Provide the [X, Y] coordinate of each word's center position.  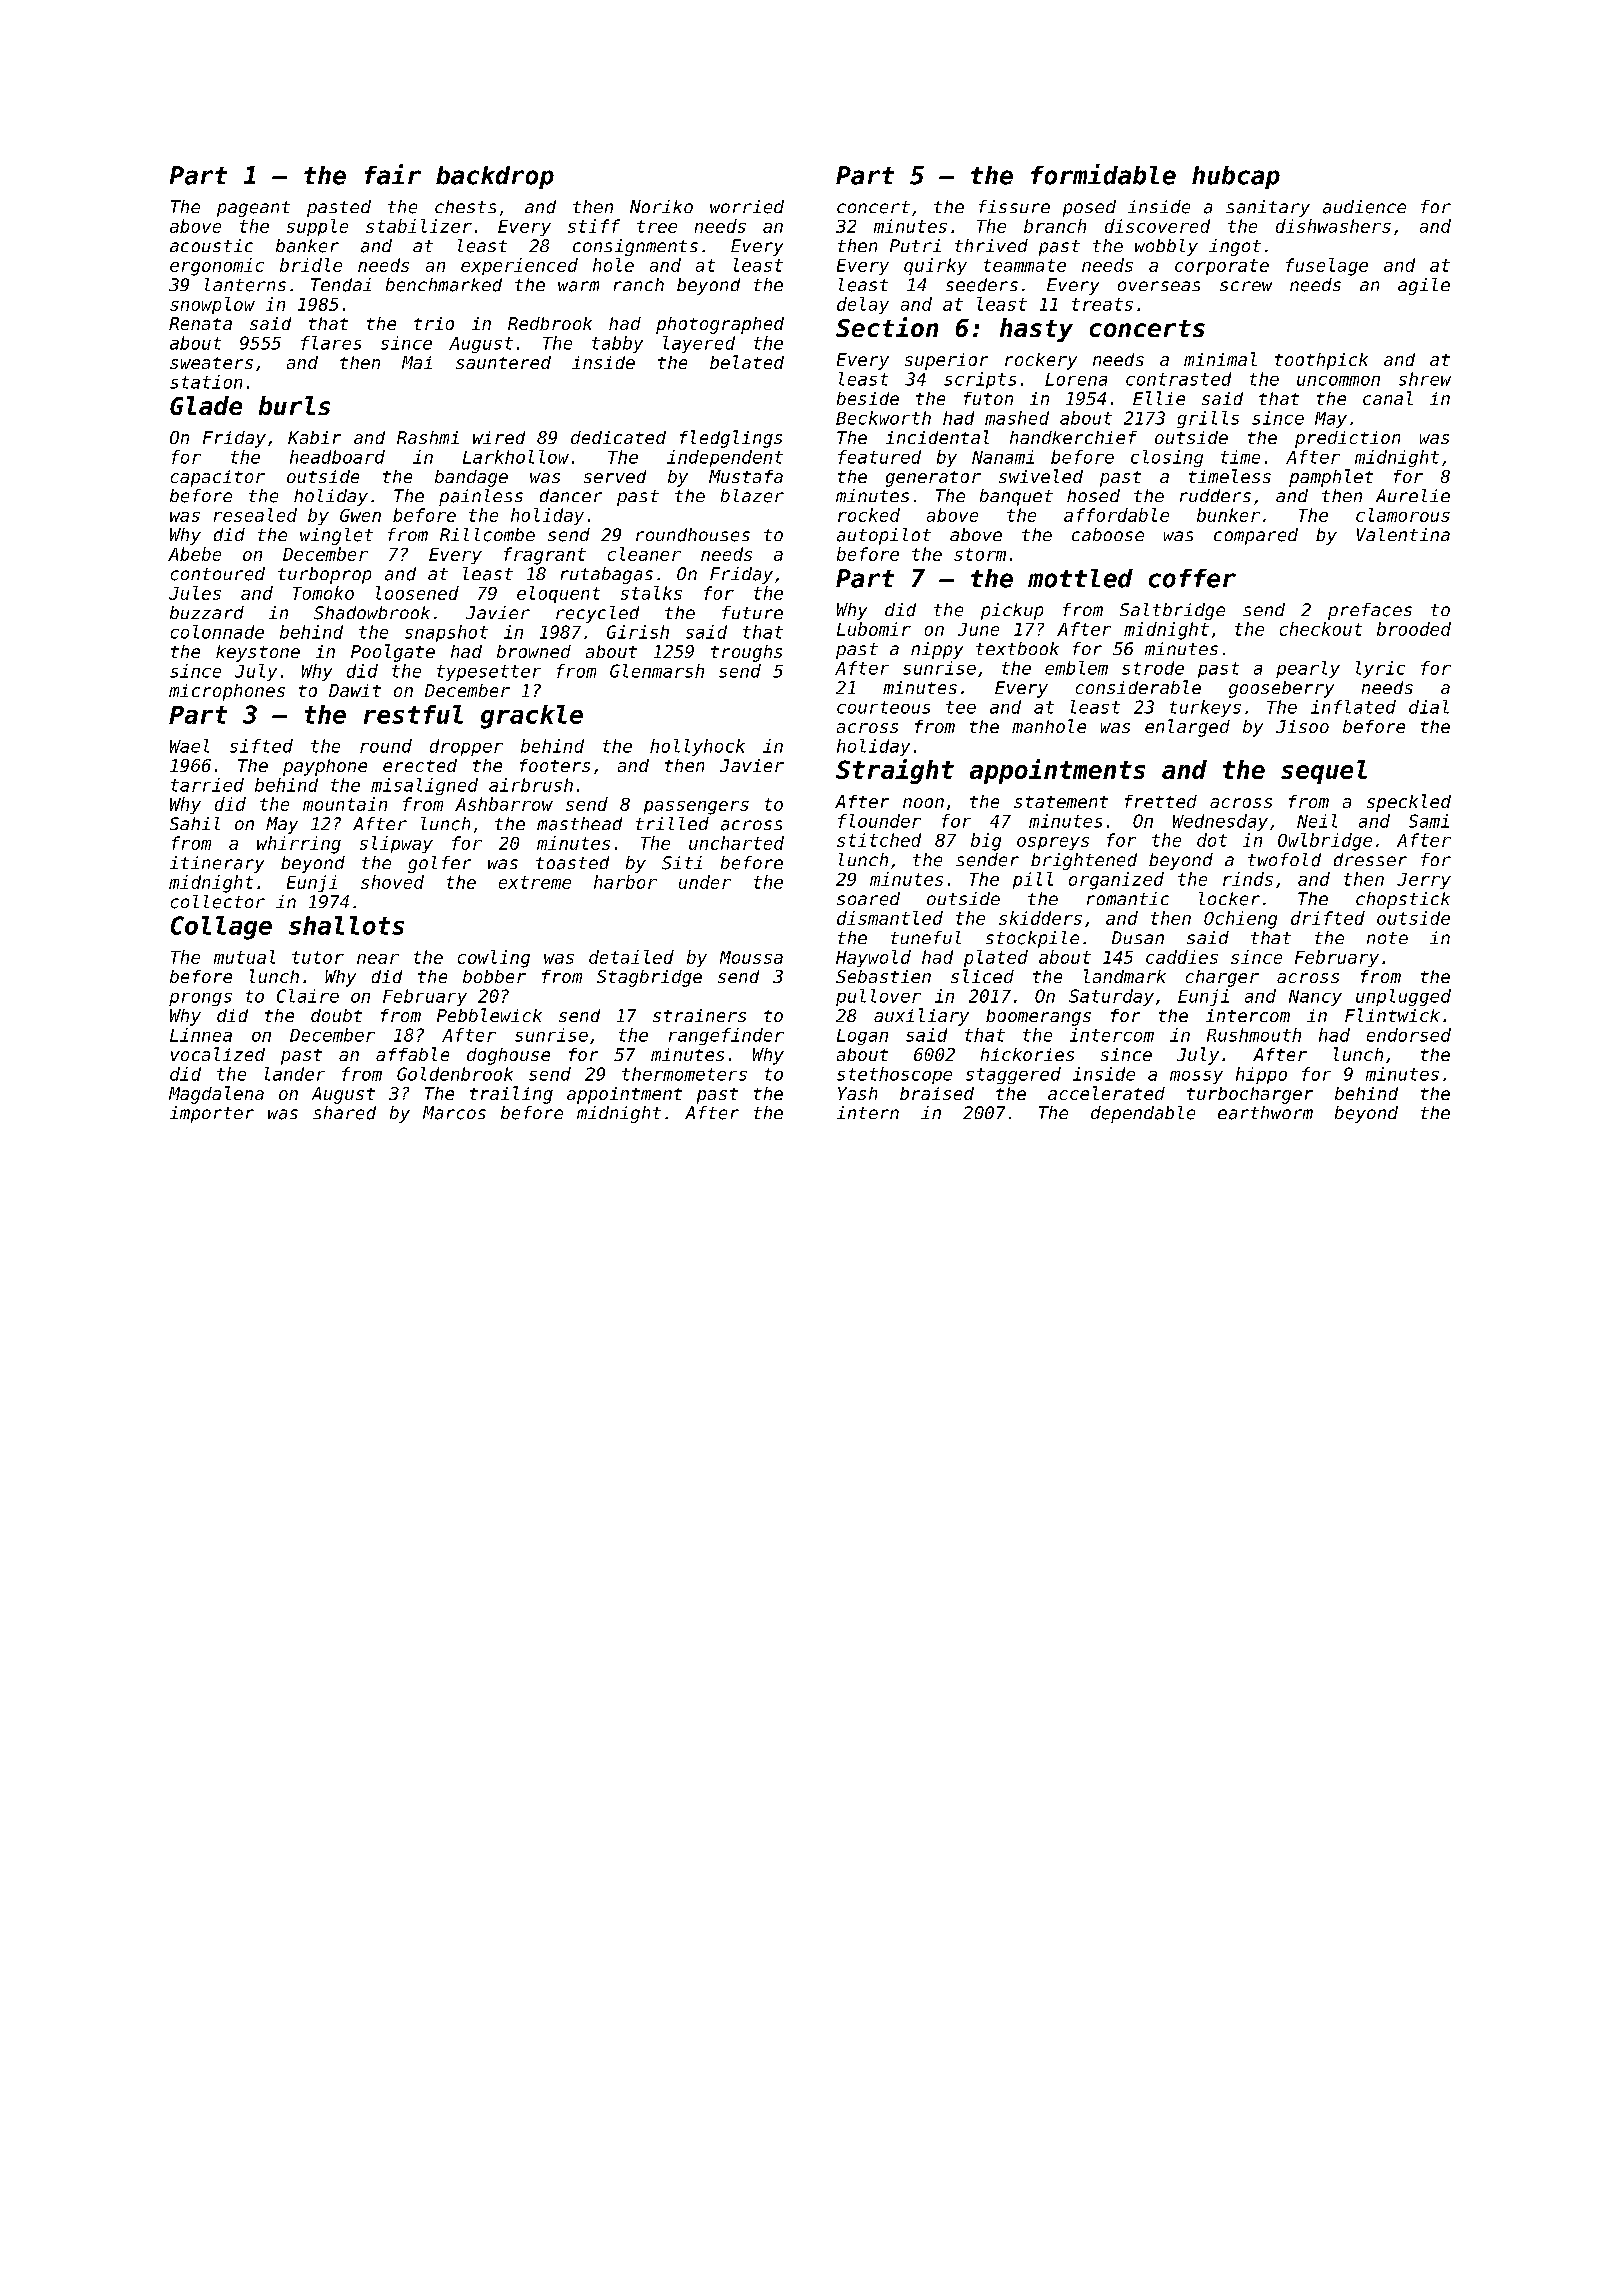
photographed [720, 325]
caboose [1108, 534]
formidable [1103, 174]
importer [212, 1114]
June [978, 629]
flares [331, 343]
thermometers [684, 1074]
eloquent [558, 594]
